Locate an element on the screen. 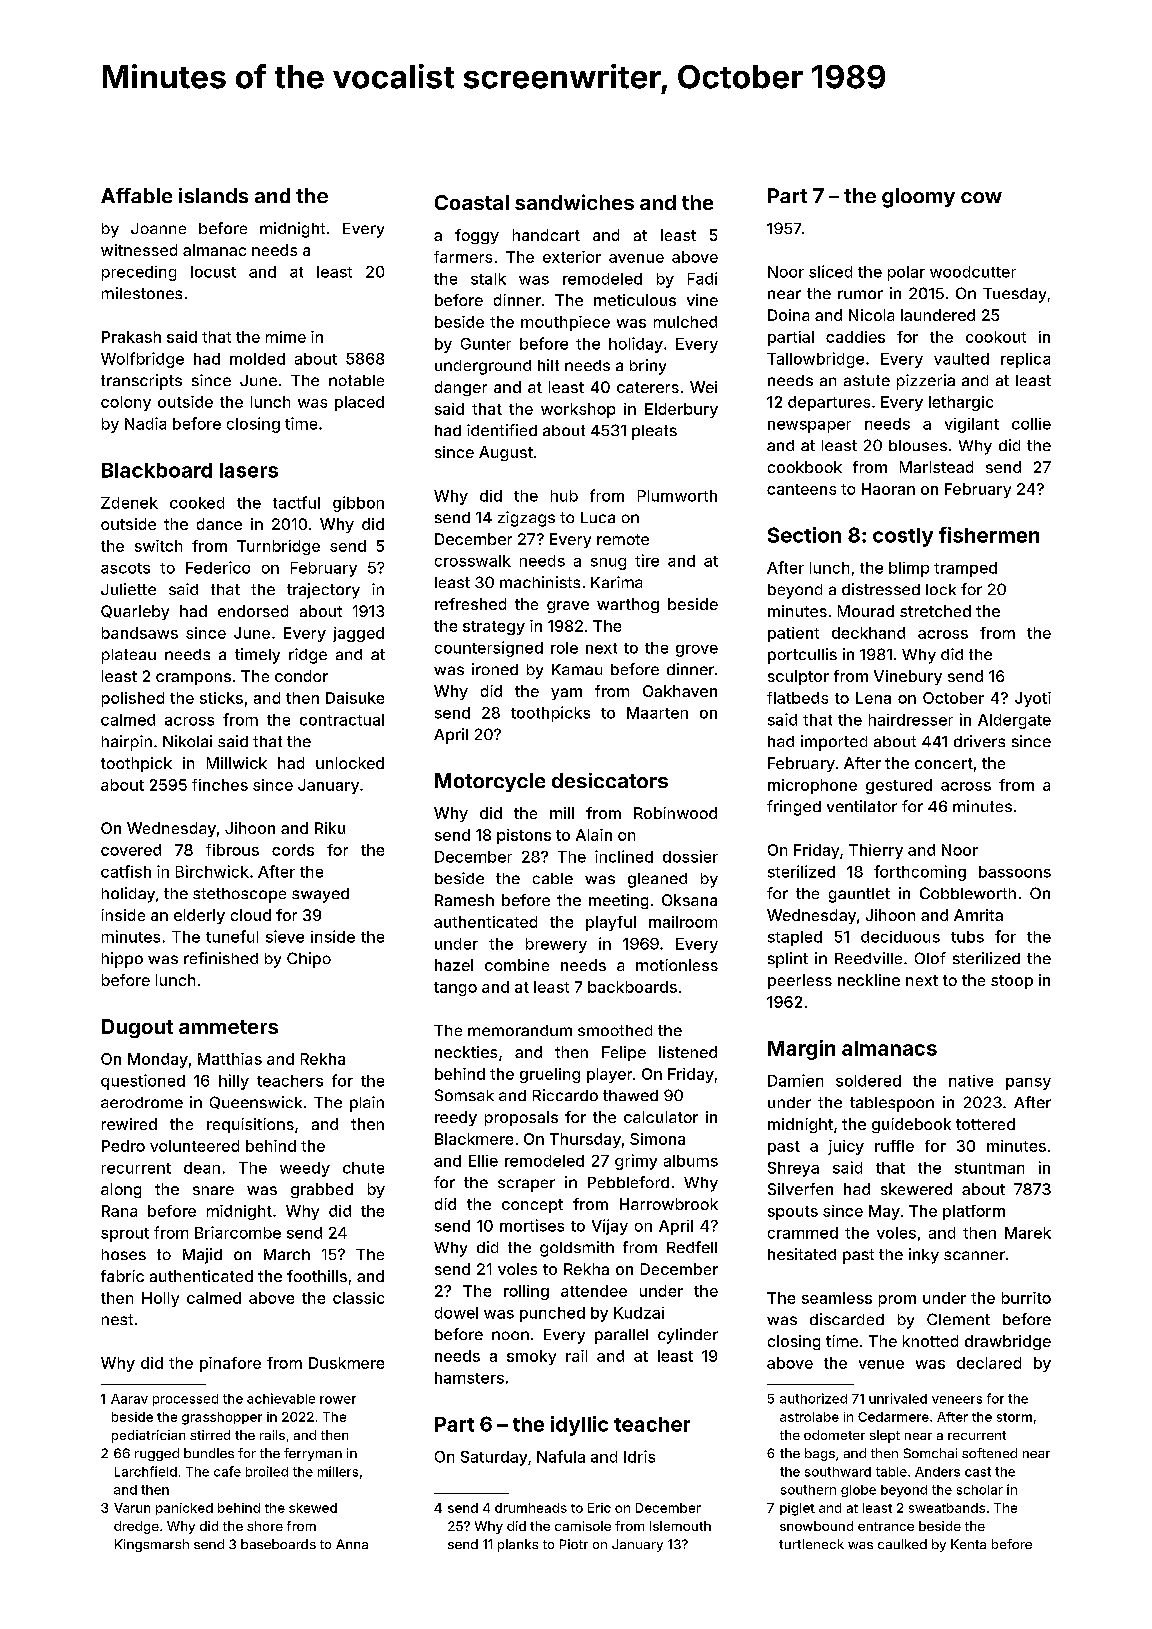  bassoons is located at coordinates (1015, 872).
